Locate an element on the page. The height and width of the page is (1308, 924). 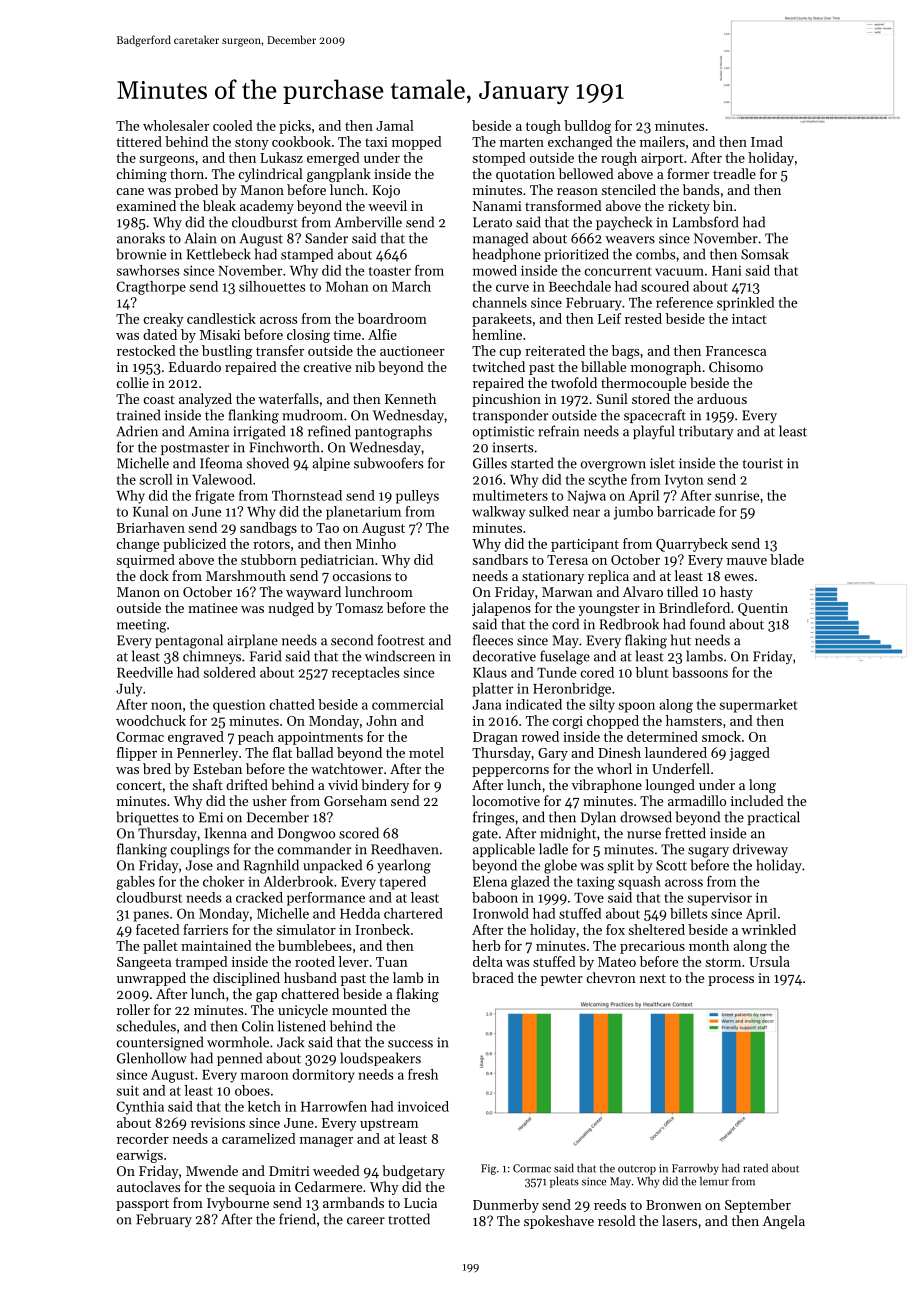
wholesaler is located at coordinates (176, 125).
